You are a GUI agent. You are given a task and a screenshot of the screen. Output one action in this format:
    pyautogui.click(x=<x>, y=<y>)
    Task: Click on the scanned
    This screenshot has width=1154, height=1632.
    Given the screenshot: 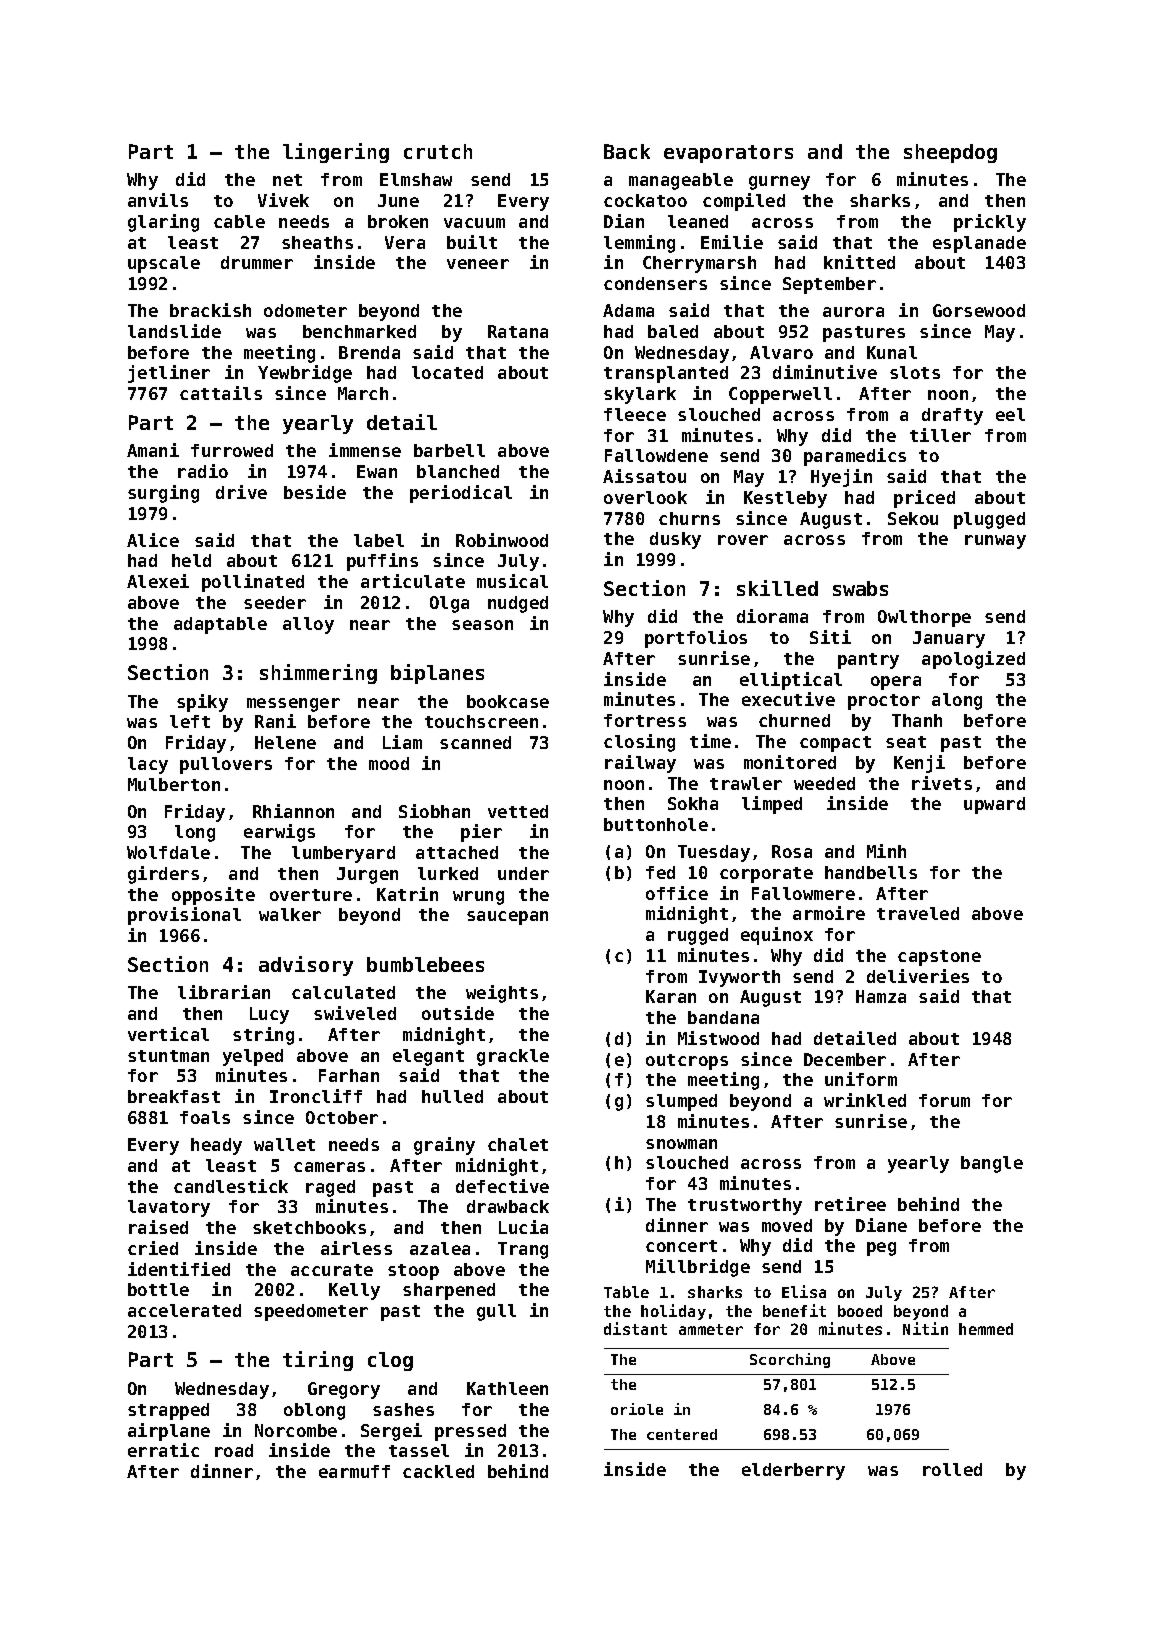 What is the action you would take?
    pyautogui.click(x=475, y=742)
